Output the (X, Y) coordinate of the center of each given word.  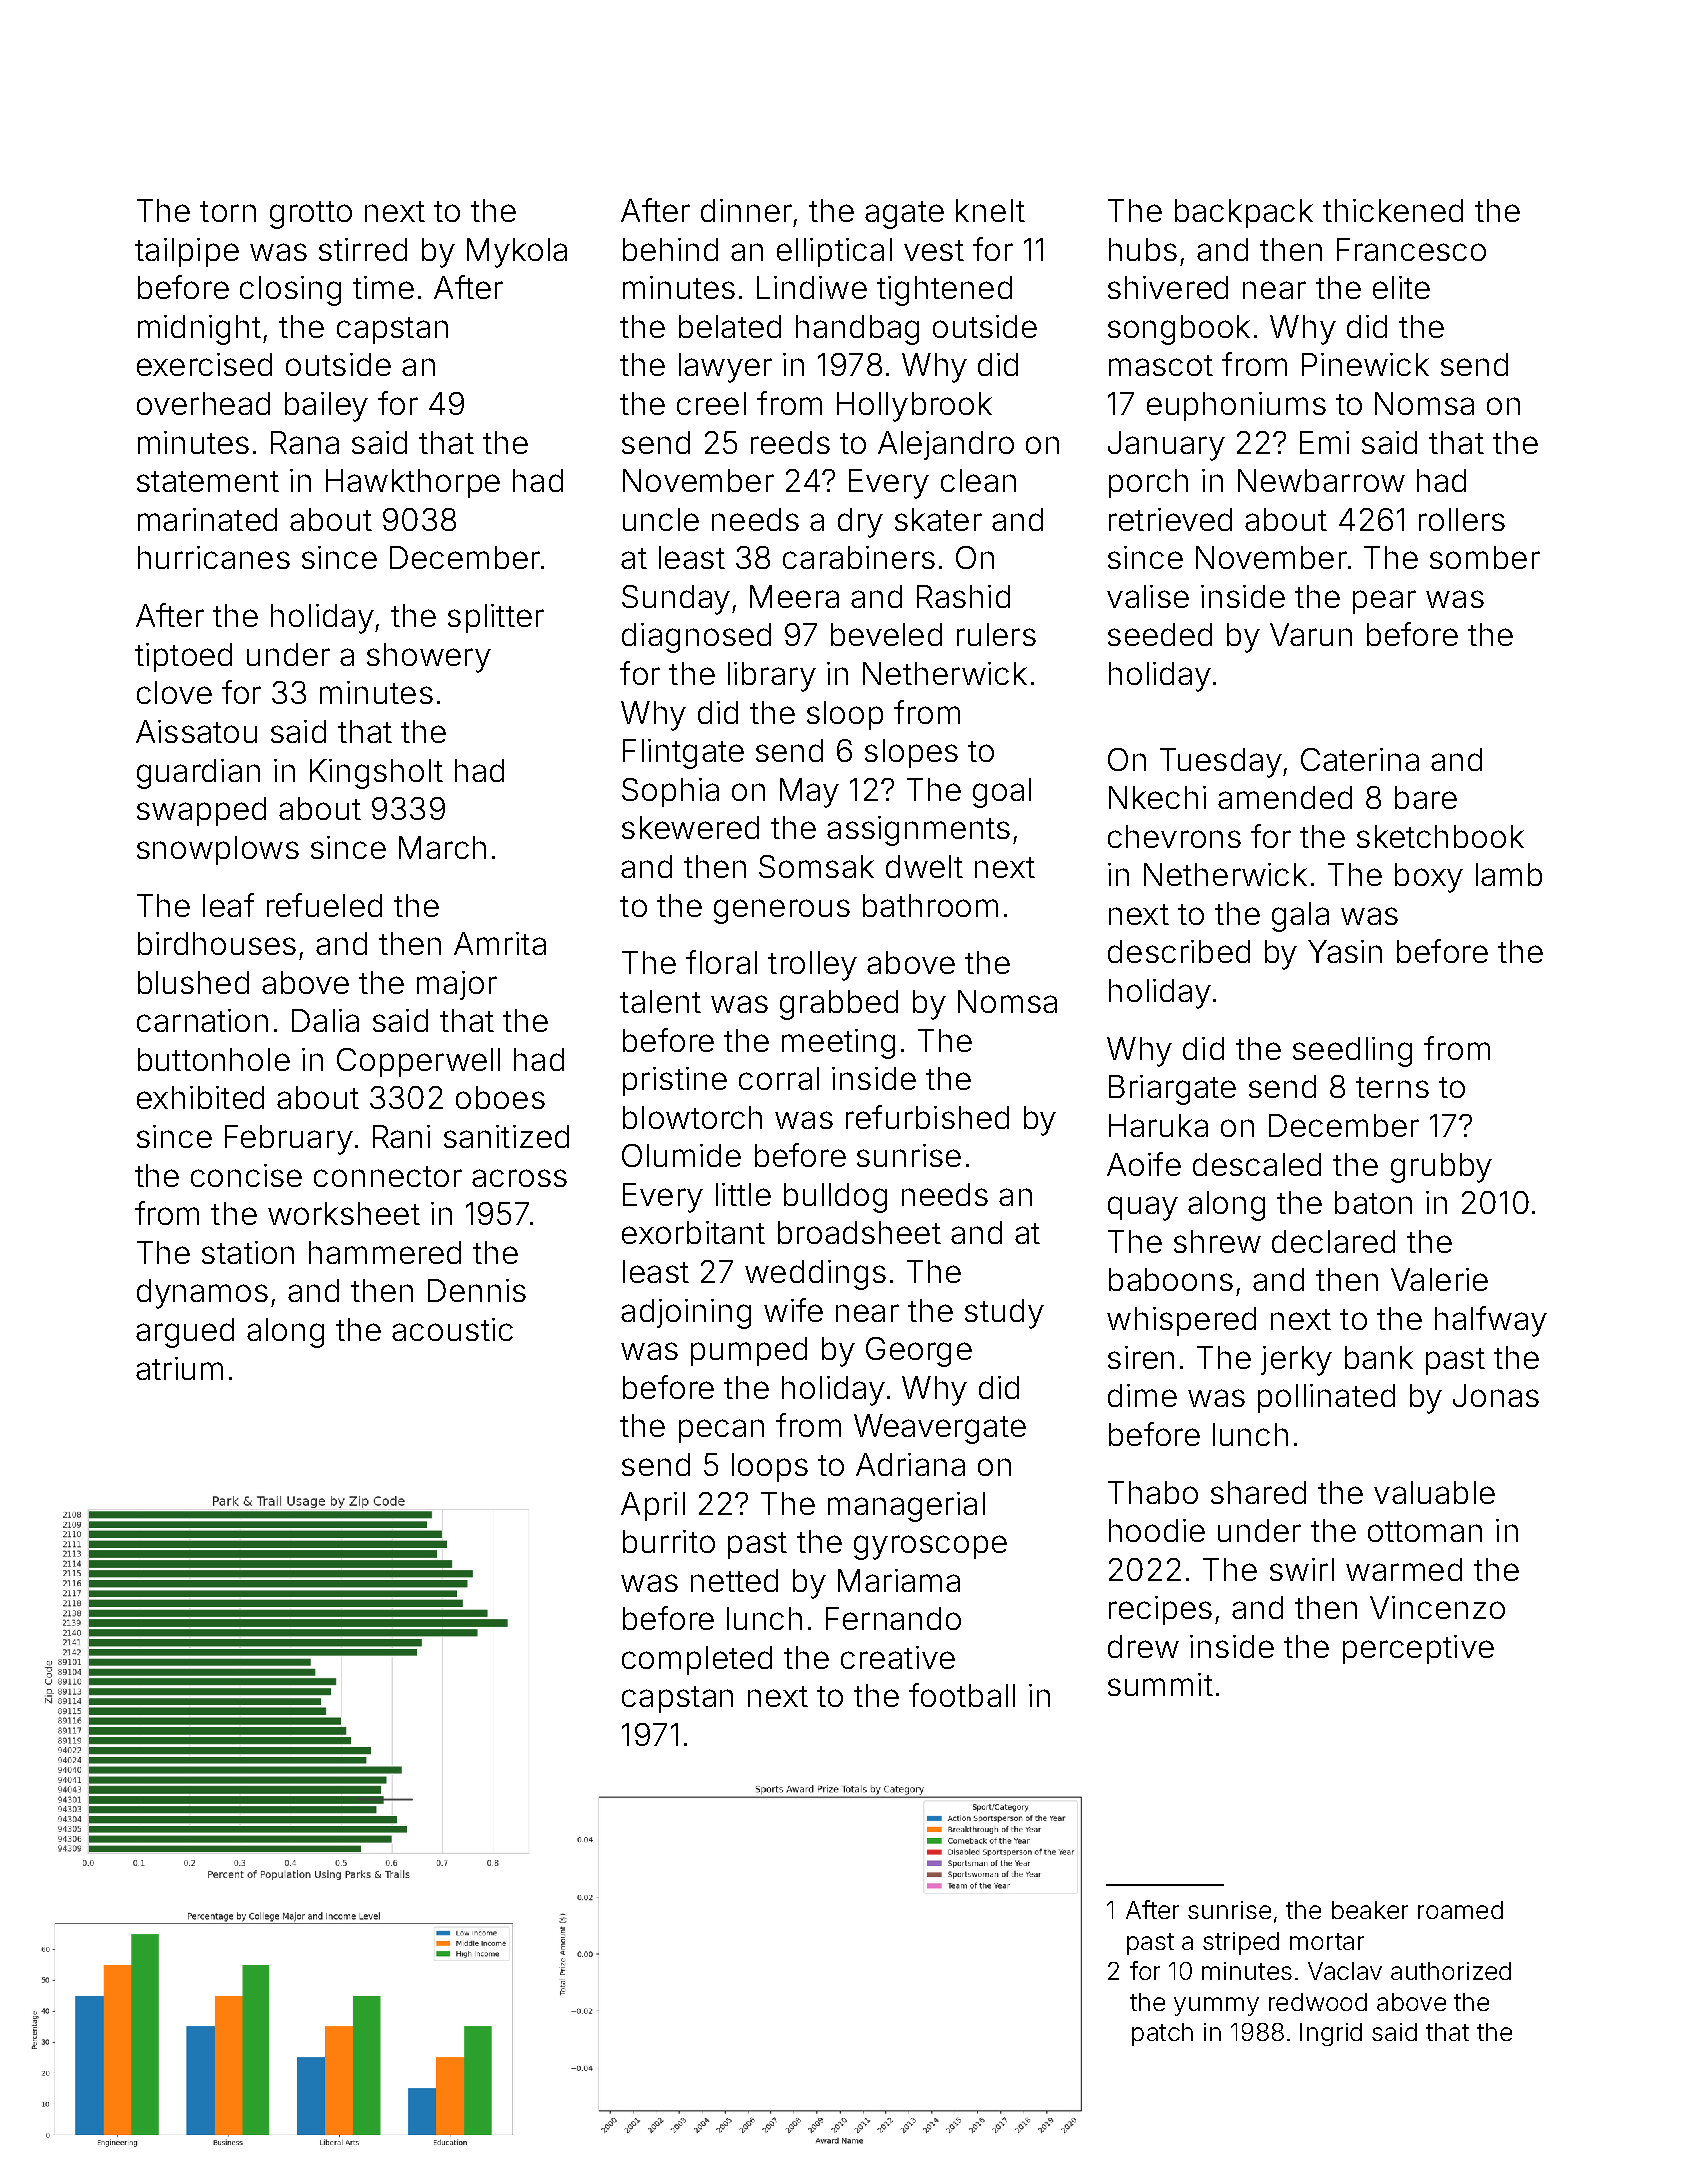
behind (670, 249)
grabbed (839, 1005)
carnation (202, 1020)
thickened (1393, 210)
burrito (669, 1541)
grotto (311, 215)
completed (697, 1660)
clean (978, 480)
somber (1485, 557)
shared (1258, 1492)
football (962, 1695)
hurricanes (214, 557)
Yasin (1345, 951)
